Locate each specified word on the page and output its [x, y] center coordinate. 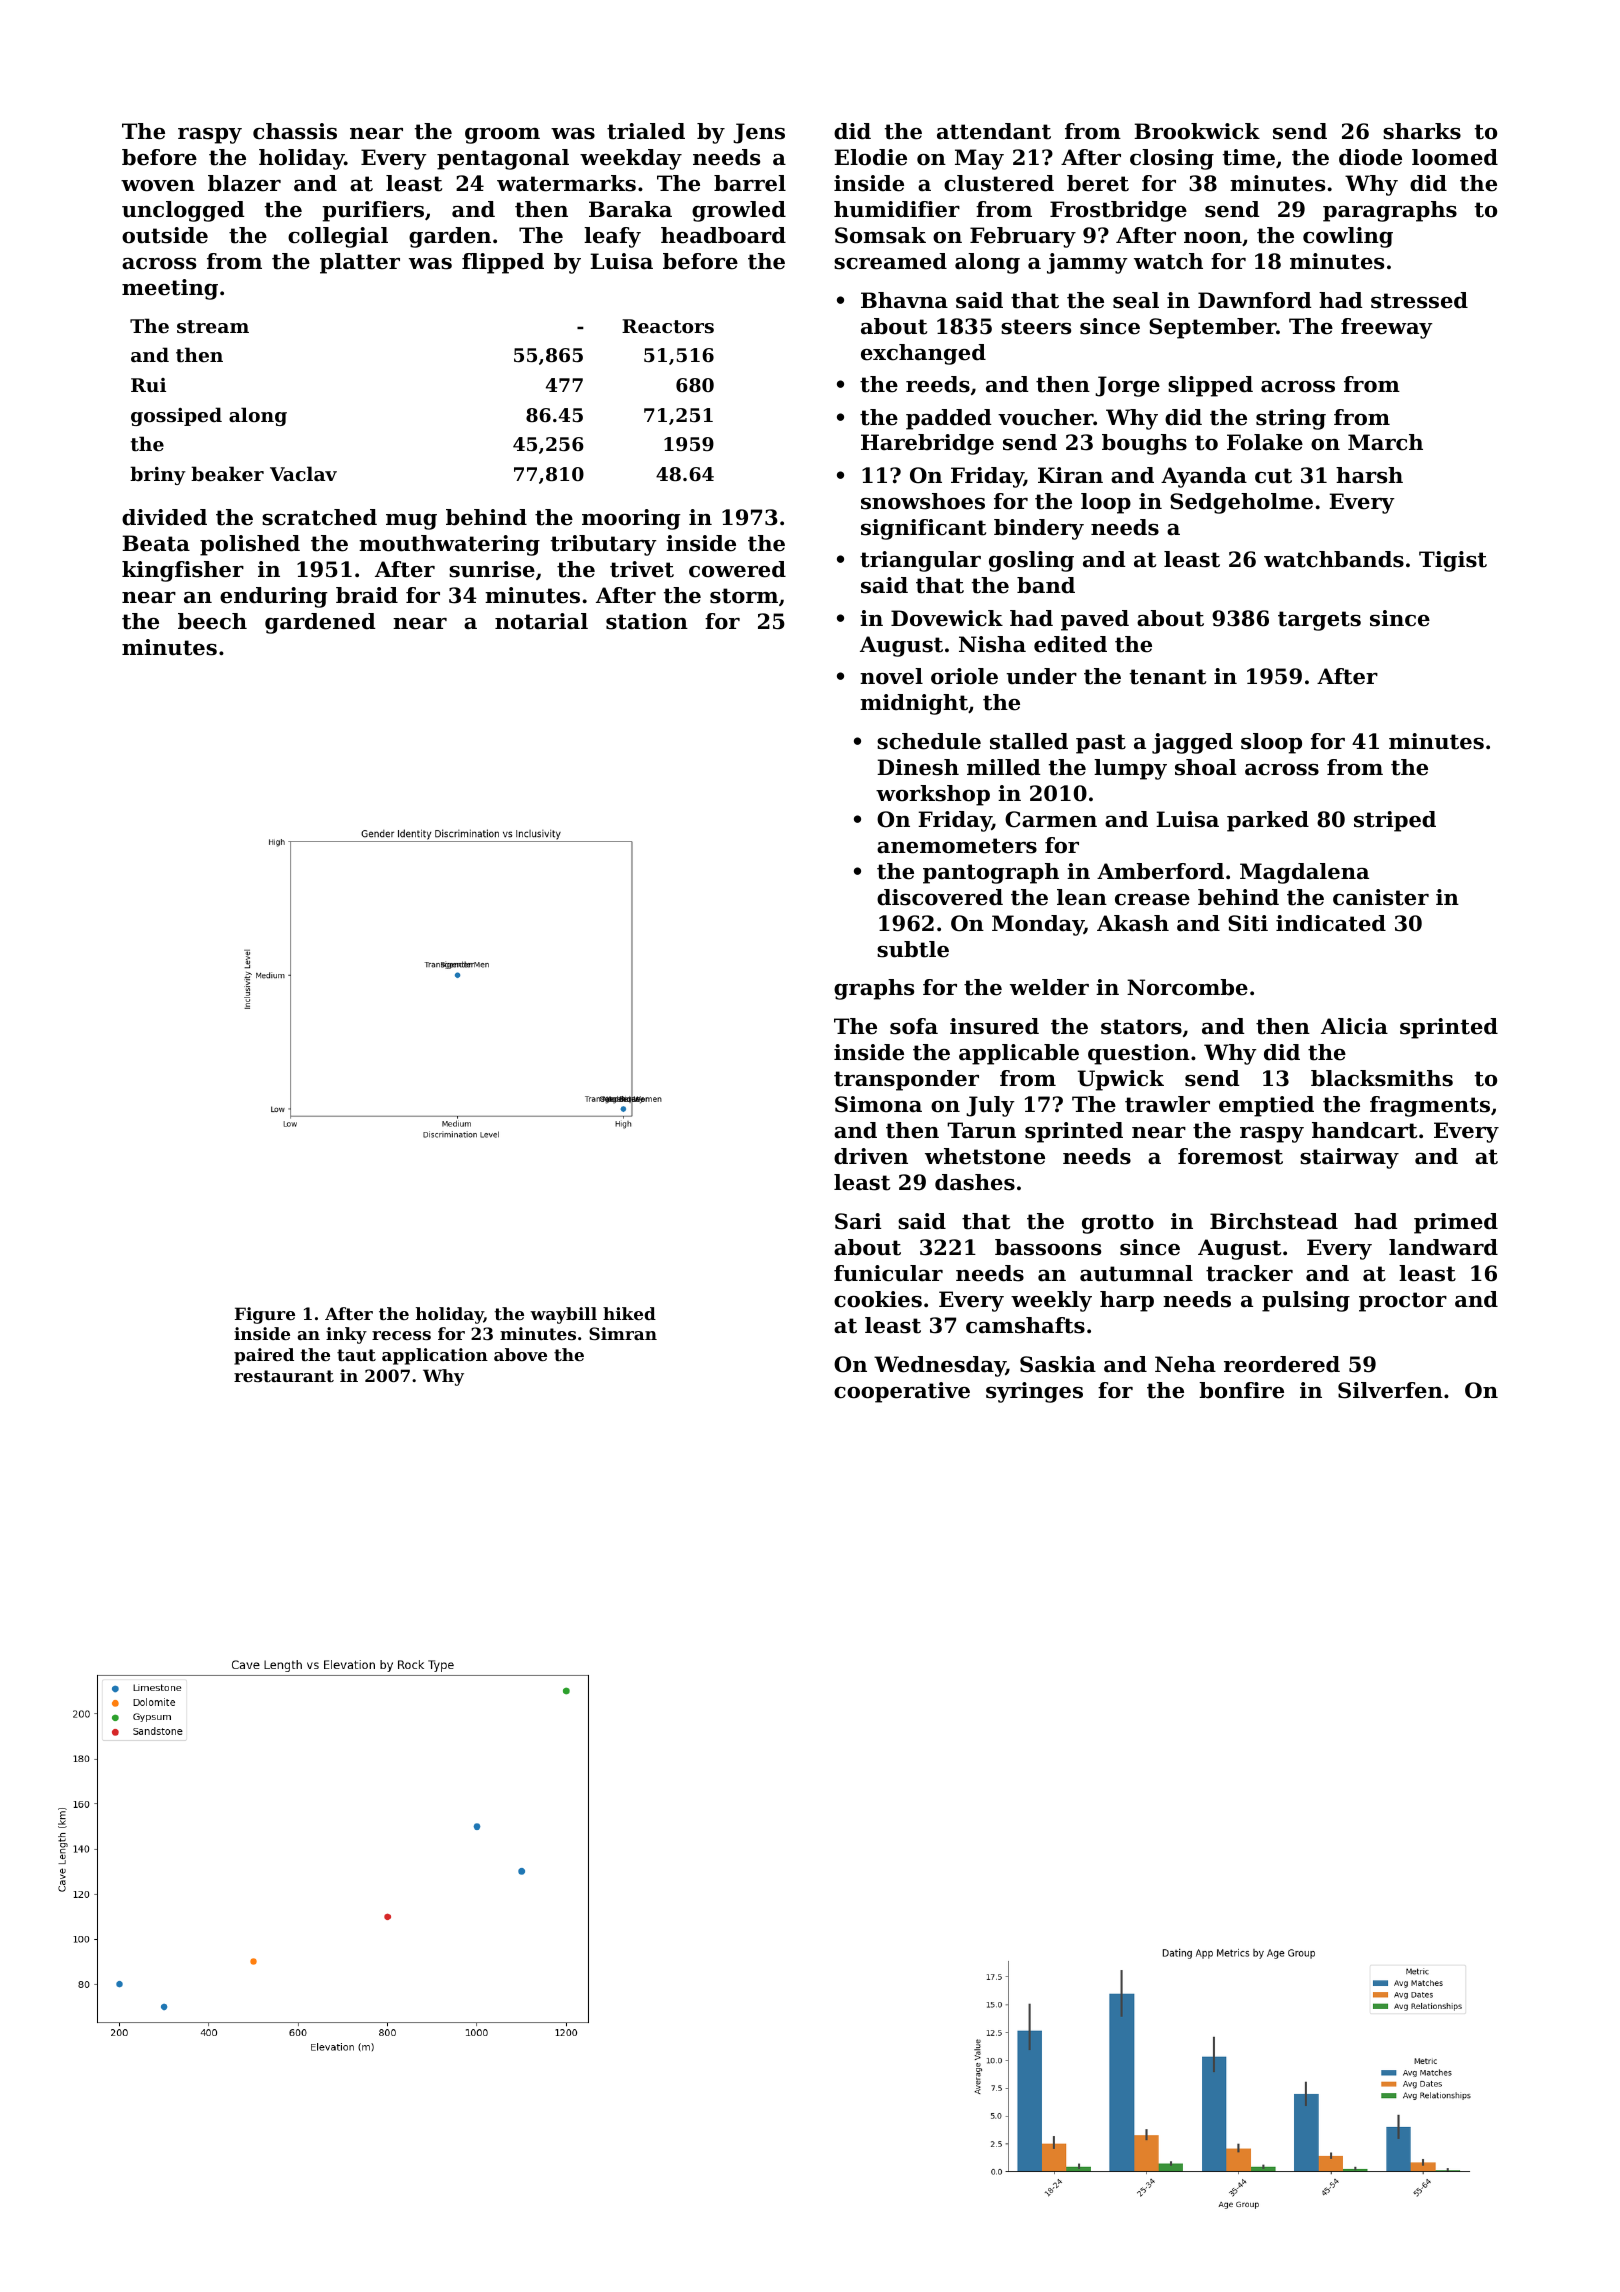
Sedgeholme [1241, 503]
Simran [623, 1333]
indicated [1331, 923]
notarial [541, 621]
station [647, 621]
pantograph [991, 873]
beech [212, 621]
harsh [1369, 475]
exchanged [923, 354]
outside [165, 235]
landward [1443, 1247]
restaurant [284, 1376]
